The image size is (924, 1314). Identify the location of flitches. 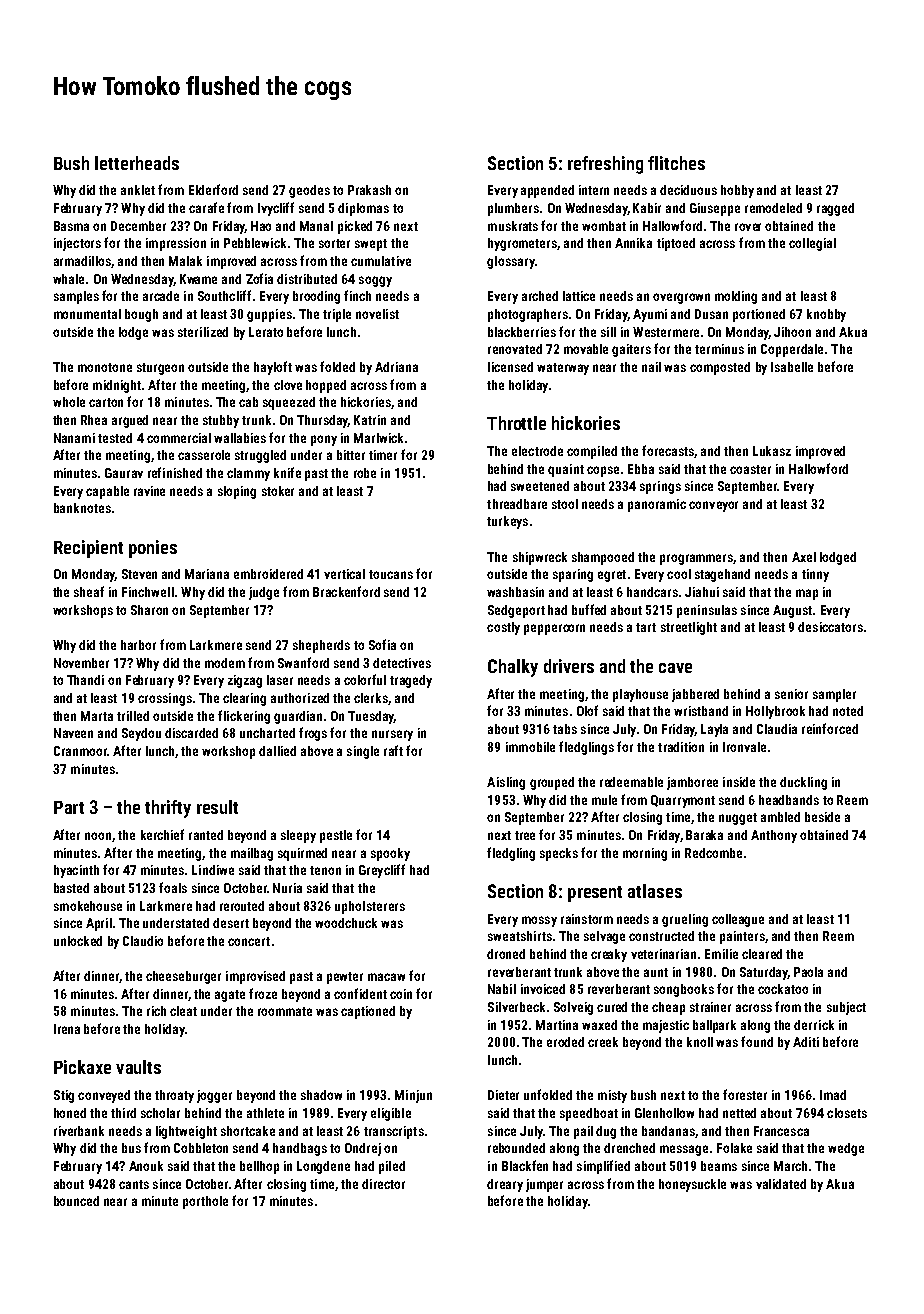
(676, 163).
